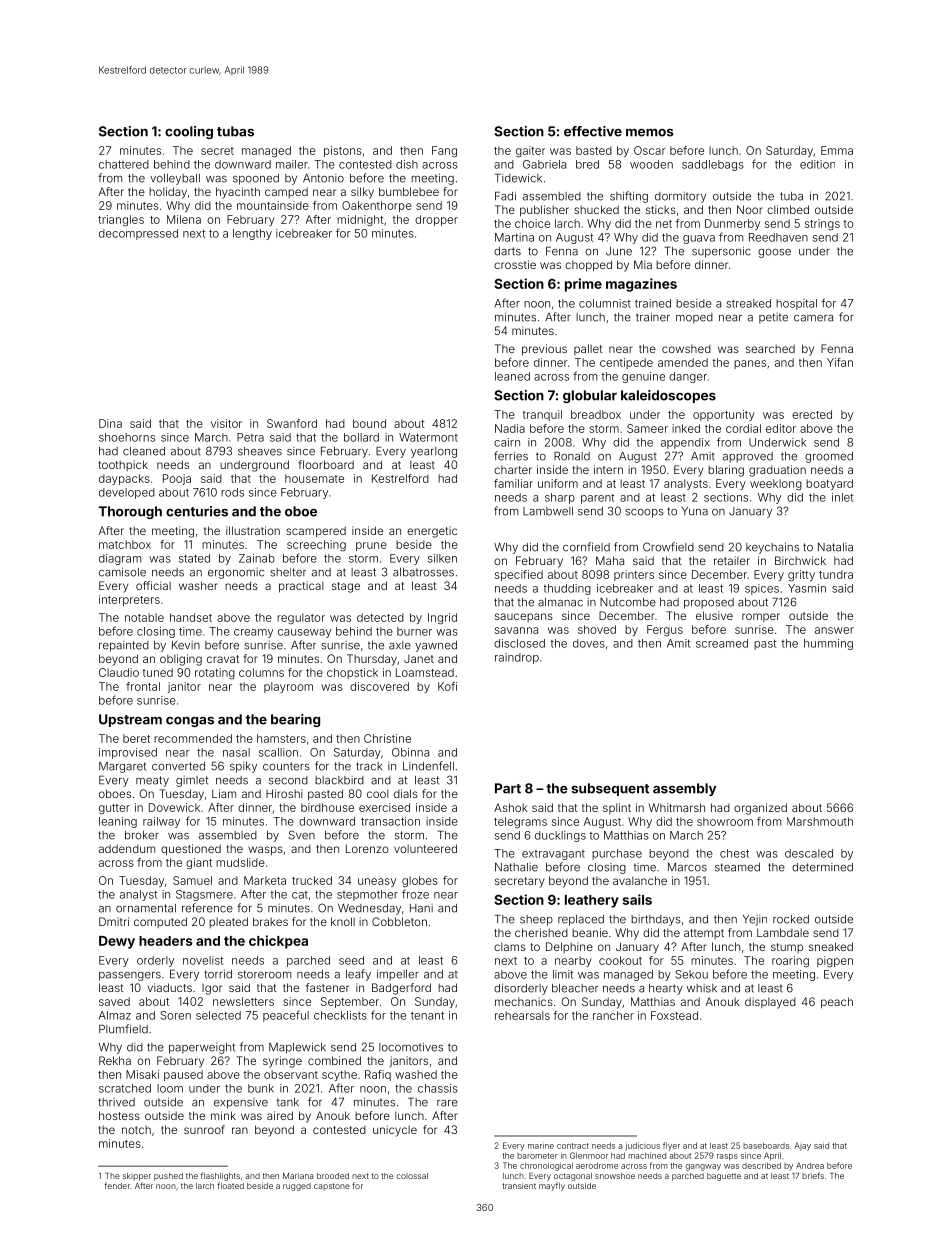 This screenshot has width=952, height=1233. I want to click on pallet, so click(588, 349).
